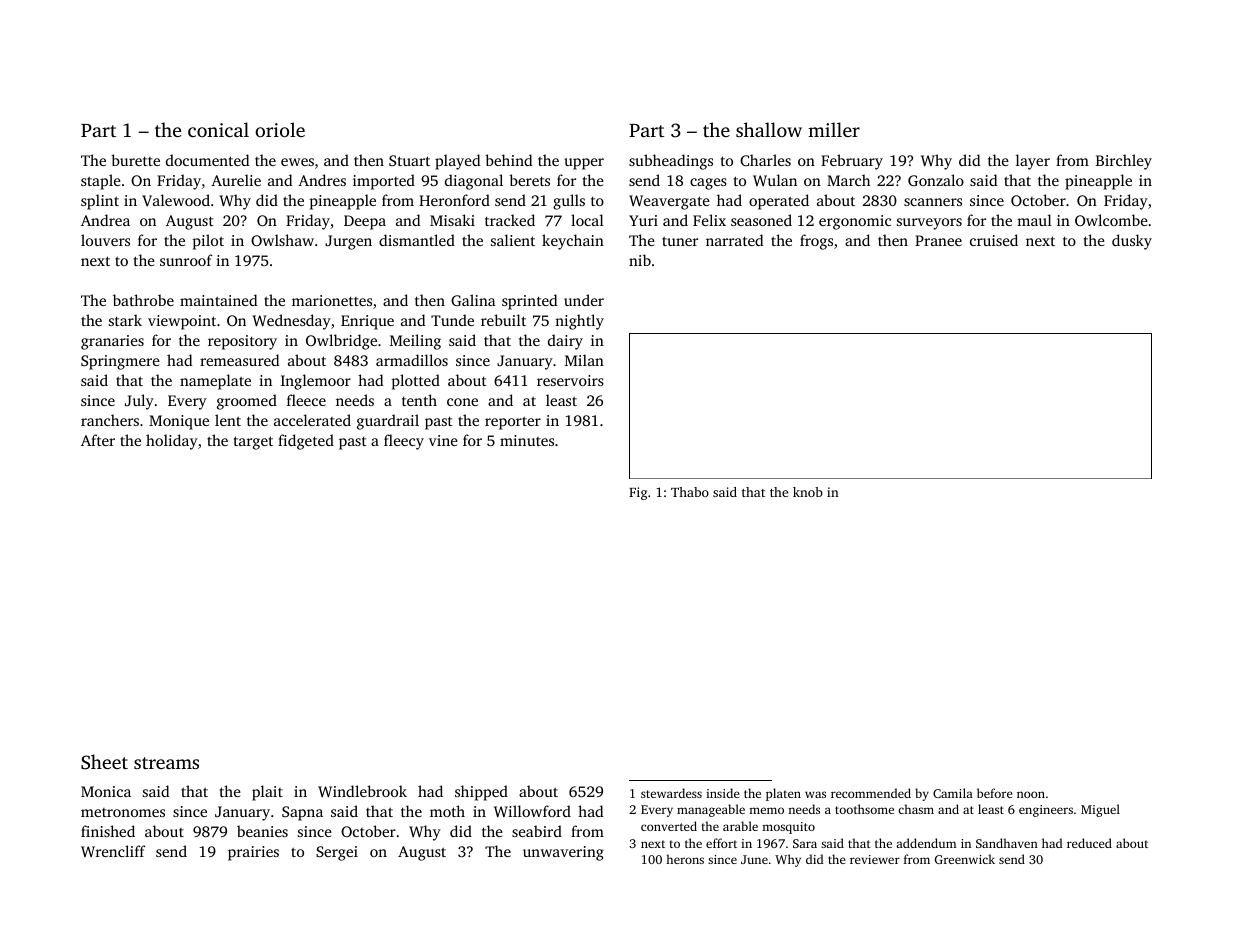 This screenshot has width=1233, height=952. What do you see at coordinates (332, 300) in the screenshot?
I see `marionettes` at bounding box center [332, 300].
